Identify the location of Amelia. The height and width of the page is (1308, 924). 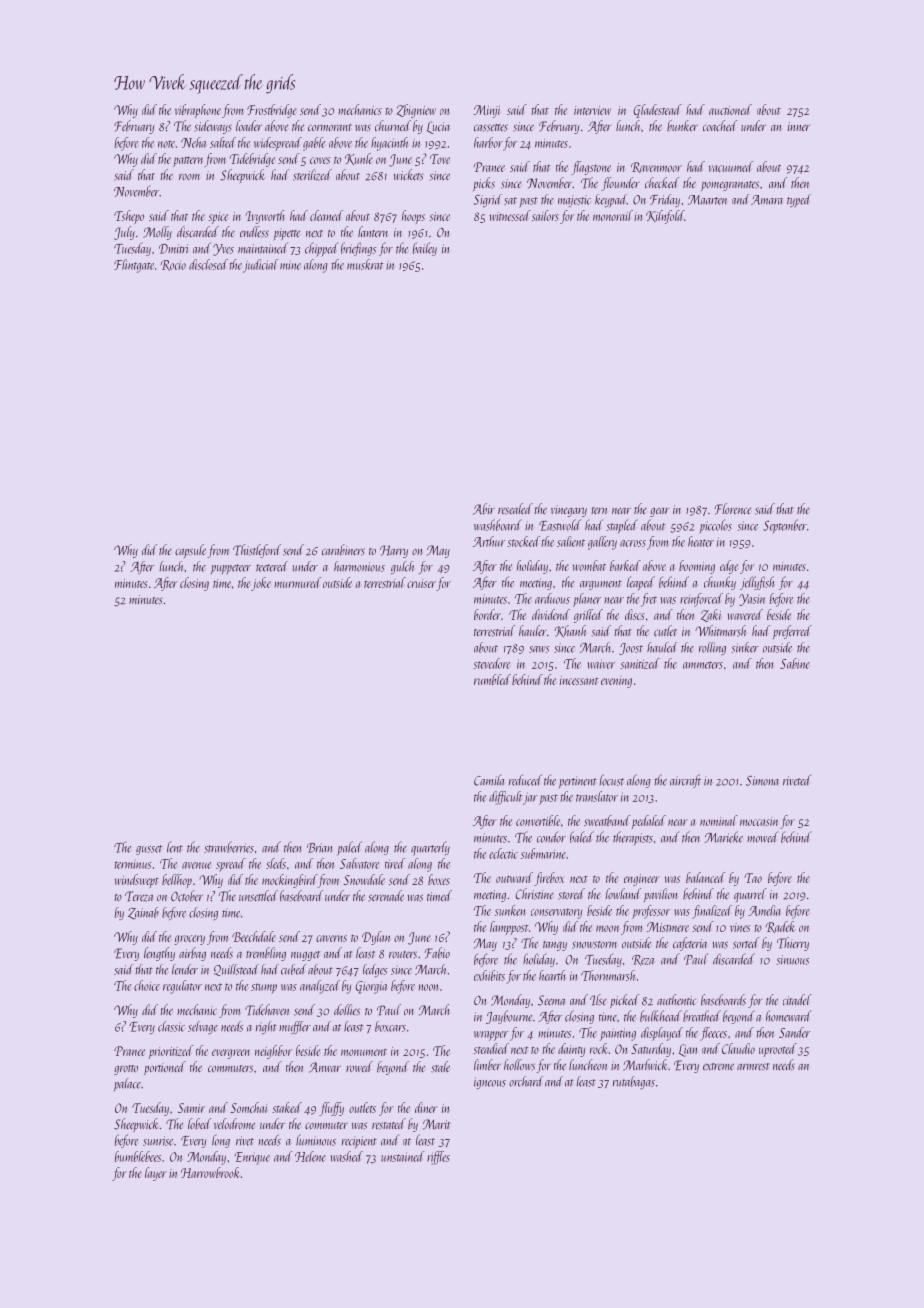
(764, 910).
